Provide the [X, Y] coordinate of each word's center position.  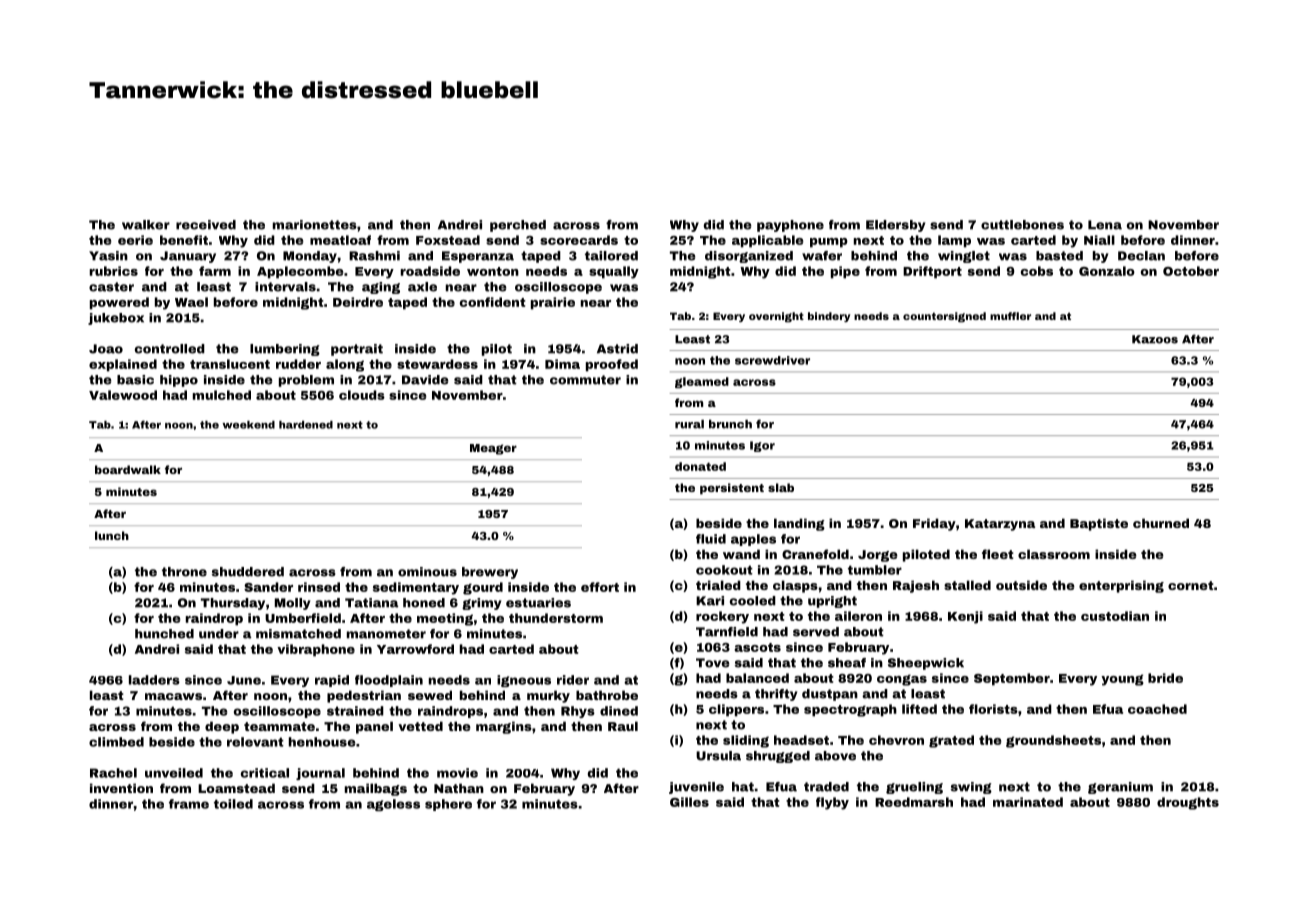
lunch [112, 535]
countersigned [944, 317]
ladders [154, 680]
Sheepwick [926, 664]
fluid [711, 539]
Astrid [617, 349]
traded [826, 787]
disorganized [749, 257]
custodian [1115, 616]
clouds [362, 395]
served [816, 632]
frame [189, 804]
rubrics [114, 271]
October [1191, 271]
